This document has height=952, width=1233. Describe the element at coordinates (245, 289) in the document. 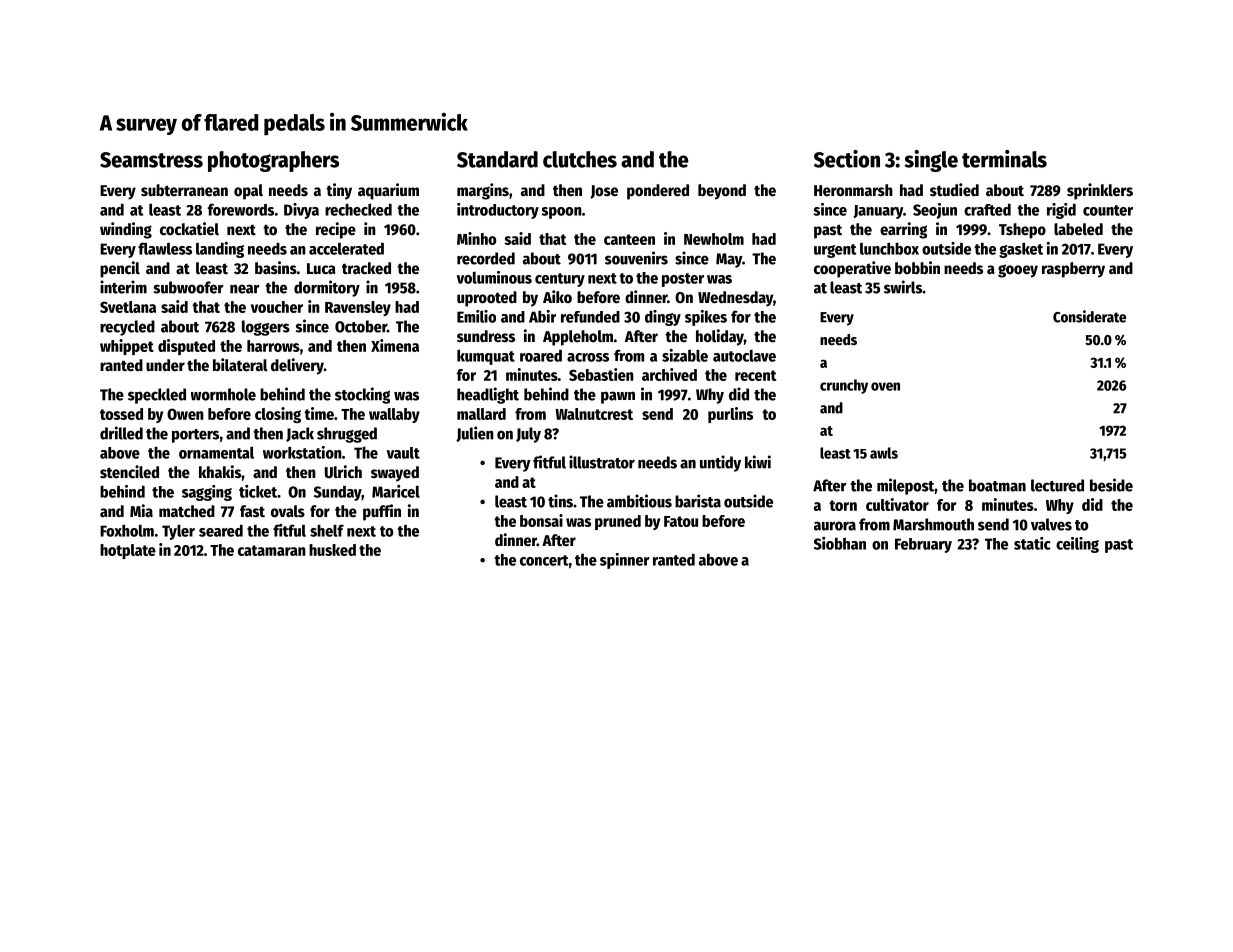

I see `near` at that location.
